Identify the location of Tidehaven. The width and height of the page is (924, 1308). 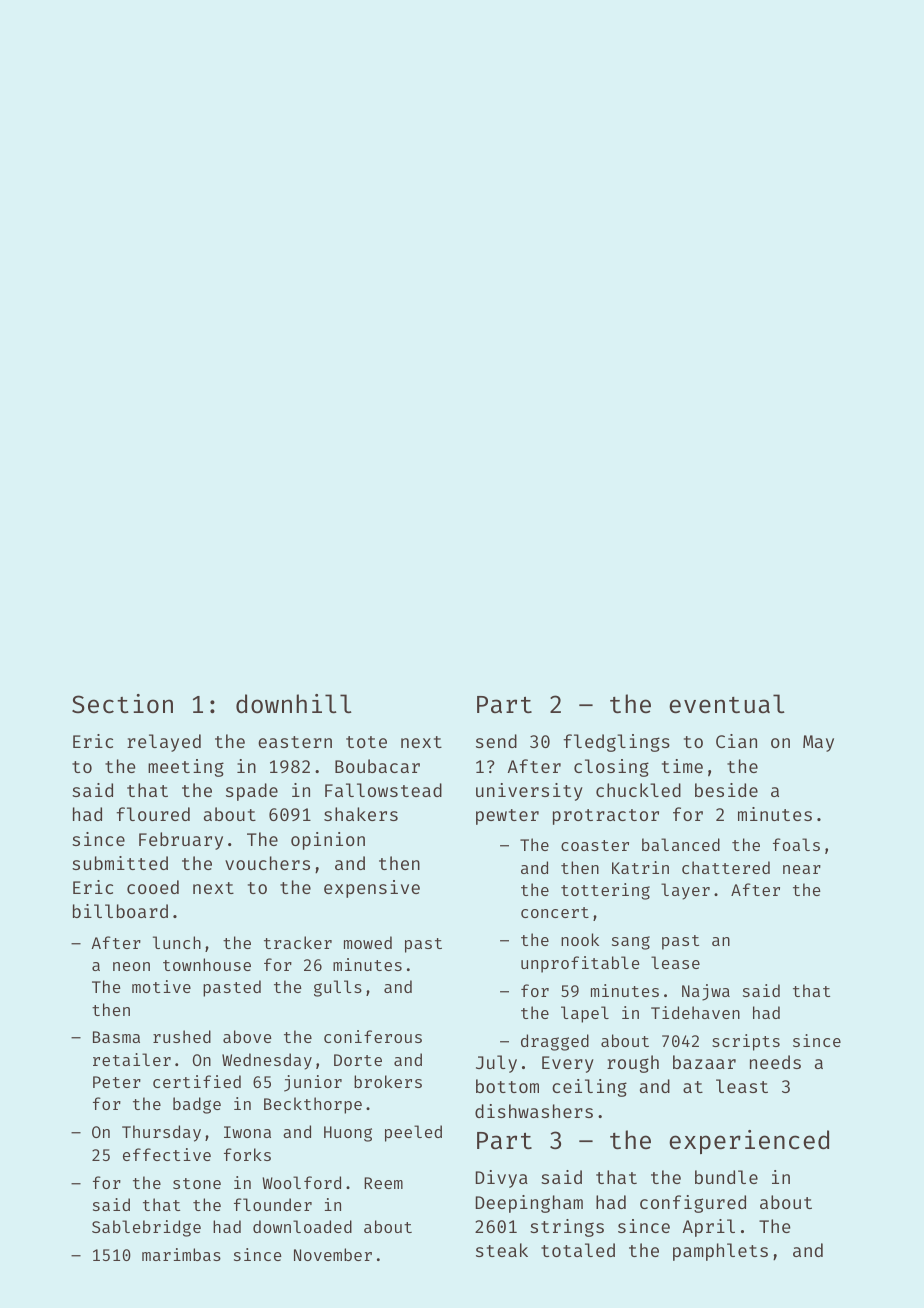
(695, 1012).
